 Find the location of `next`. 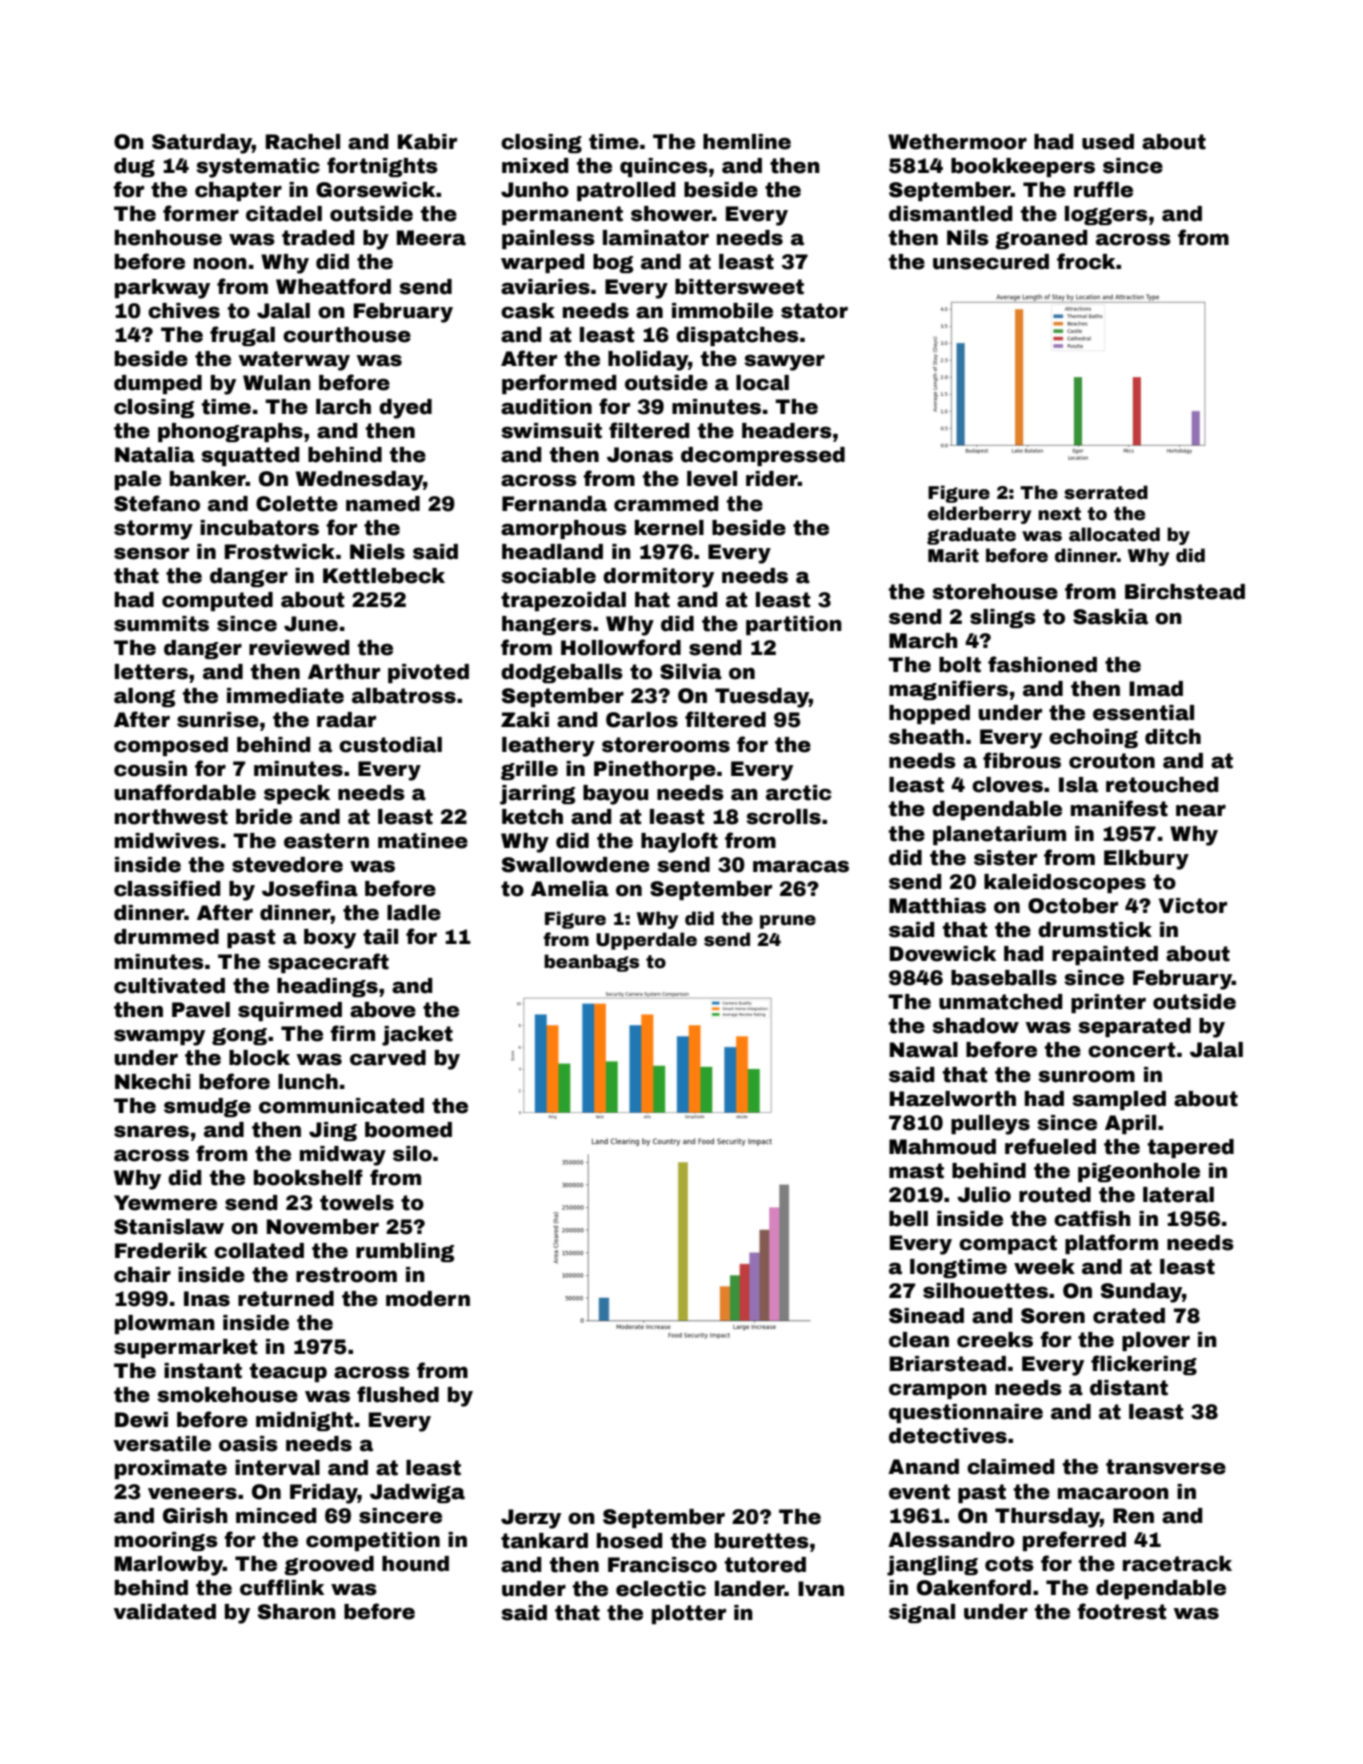

next is located at coordinates (1059, 514).
